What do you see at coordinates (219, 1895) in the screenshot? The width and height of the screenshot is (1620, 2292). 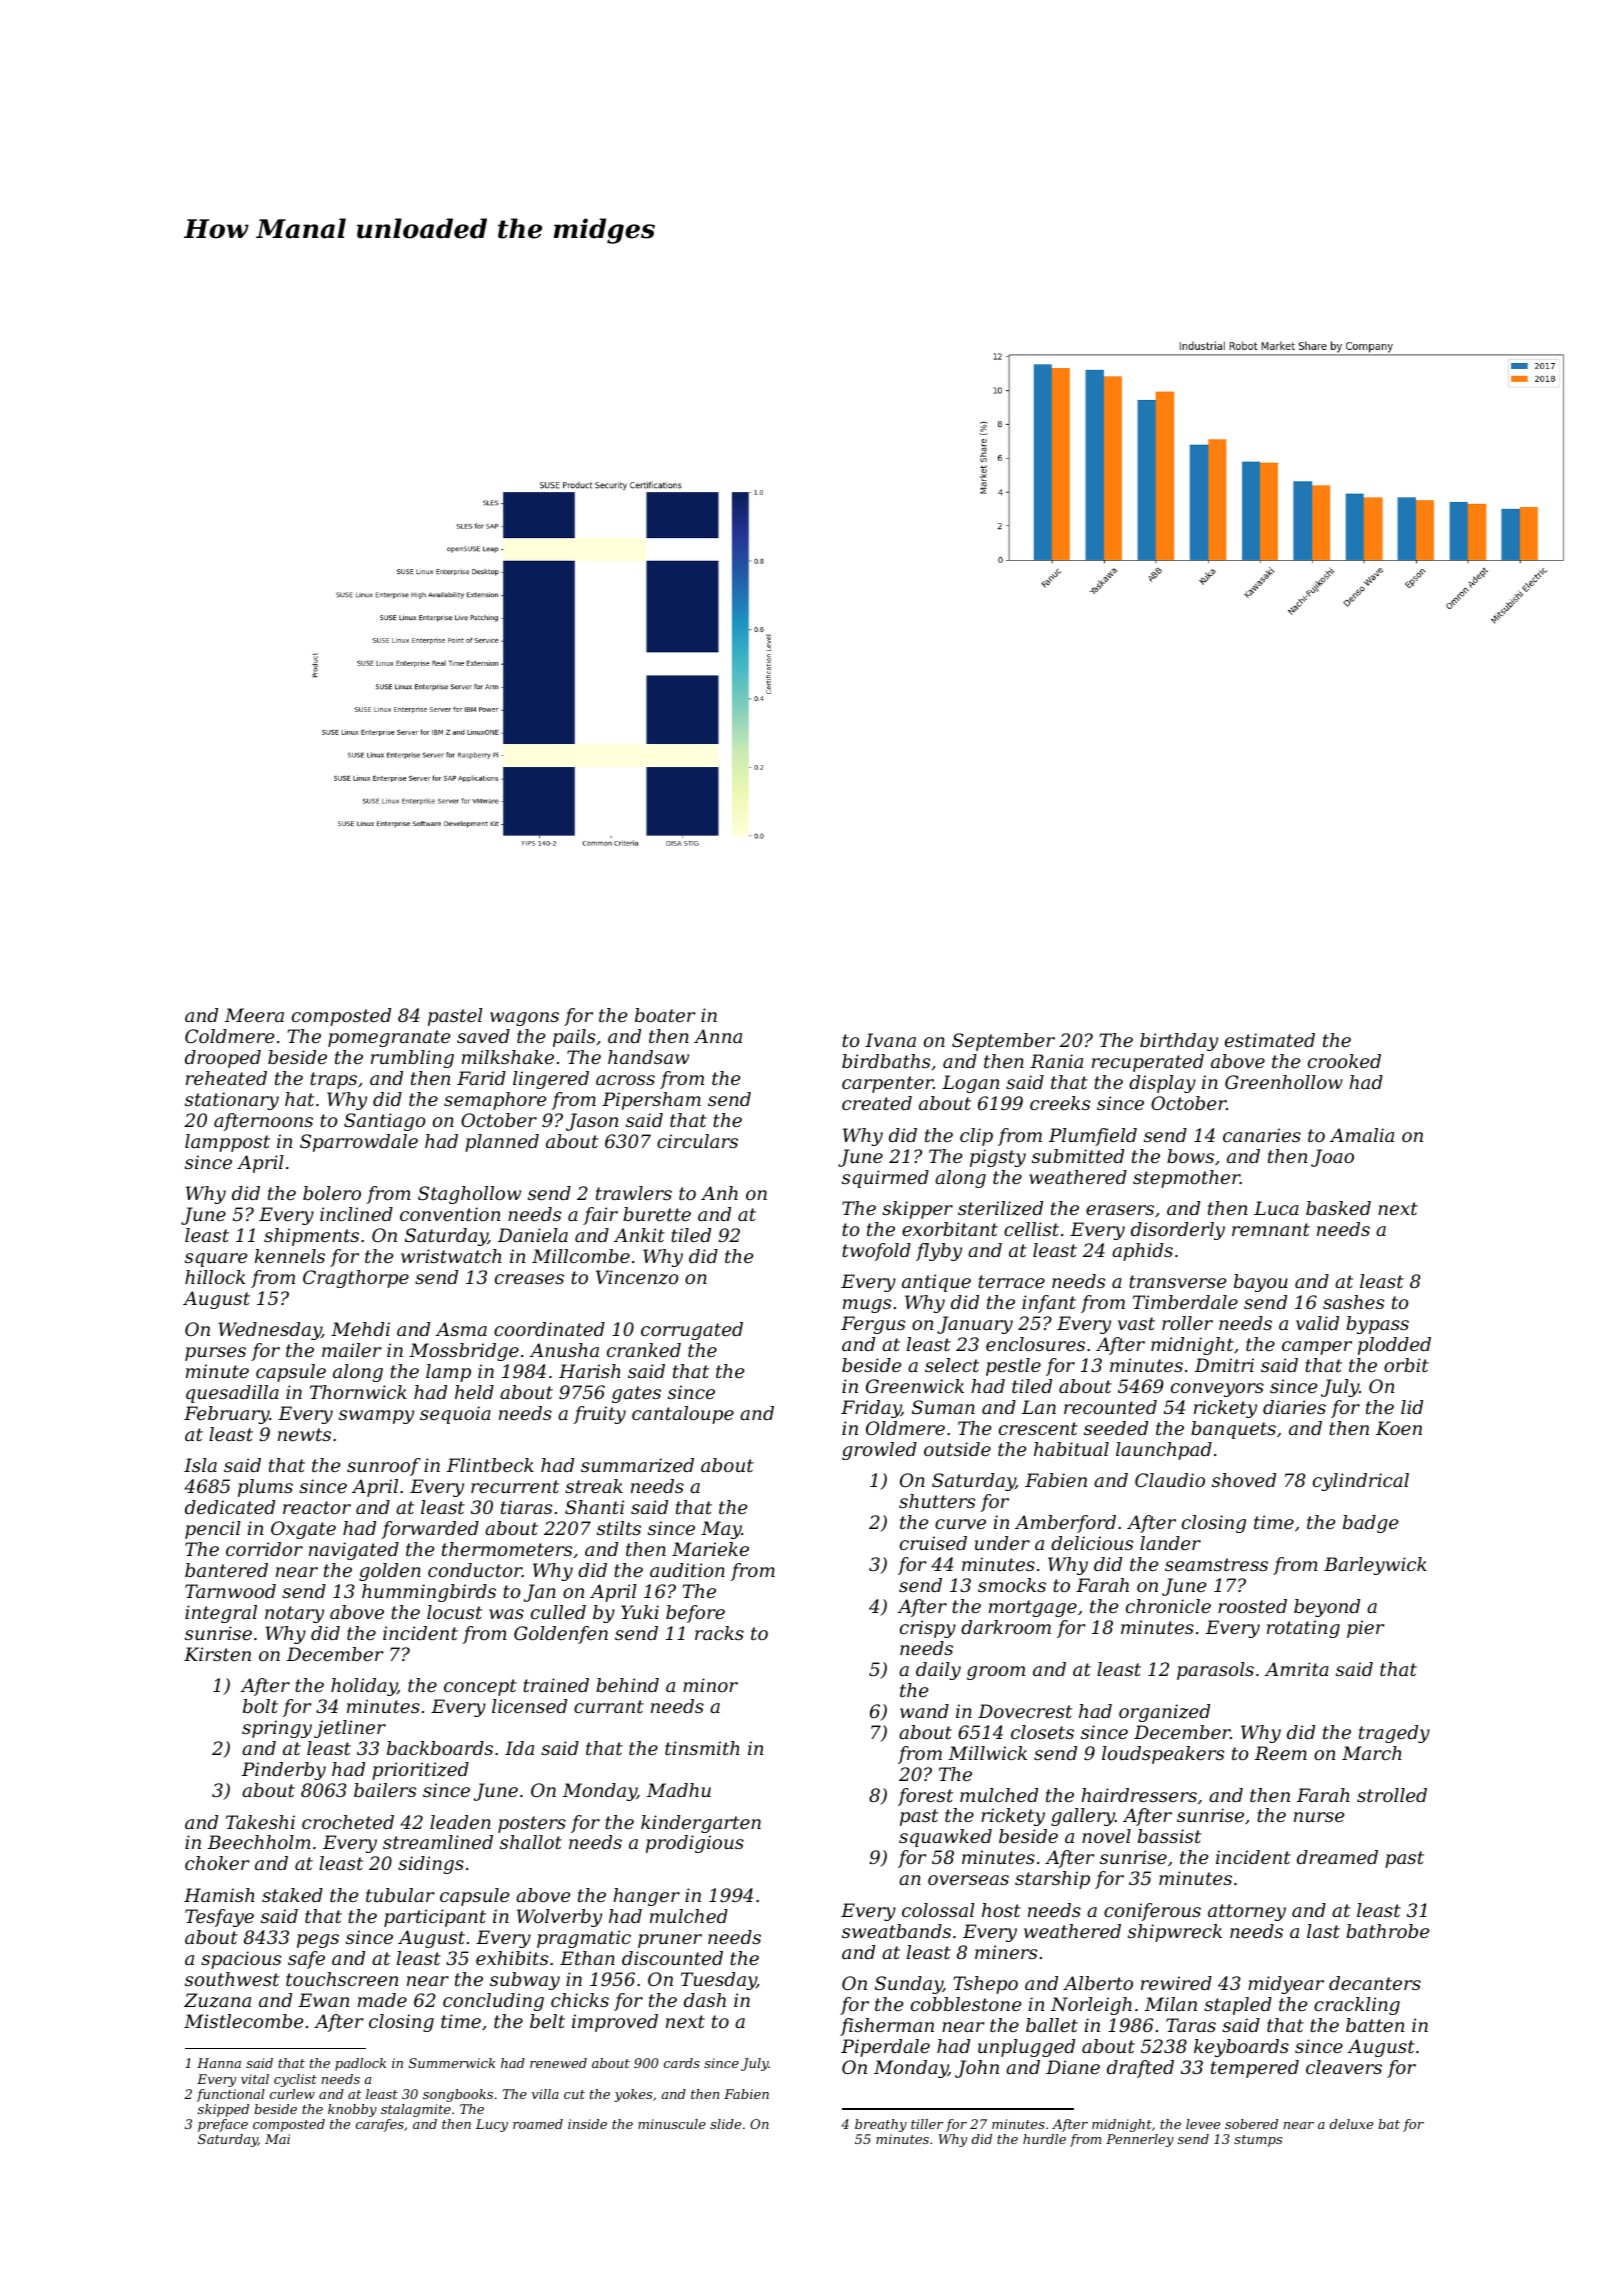 I see `Hamish` at bounding box center [219, 1895].
